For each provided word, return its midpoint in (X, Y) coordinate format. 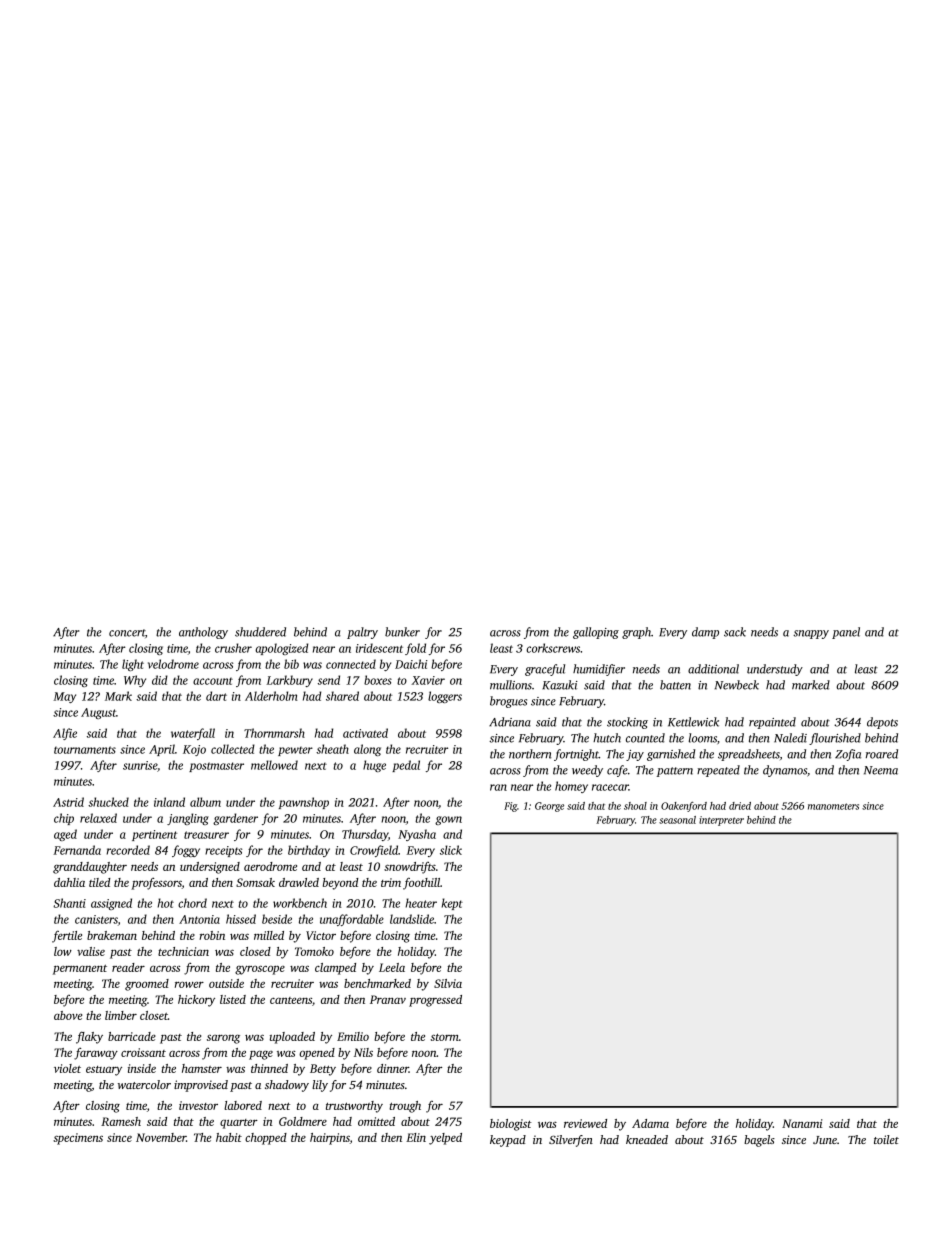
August (98, 713)
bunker (402, 632)
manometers (833, 806)
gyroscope (260, 970)
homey (571, 787)
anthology (203, 633)
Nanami (802, 1123)
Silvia (448, 983)
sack (735, 632)
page (261, 1055)
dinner (393, 1068)
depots (882, 723)
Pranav (388, 999)
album (205, 802)
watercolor (144, 1084)
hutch (607, 738)
